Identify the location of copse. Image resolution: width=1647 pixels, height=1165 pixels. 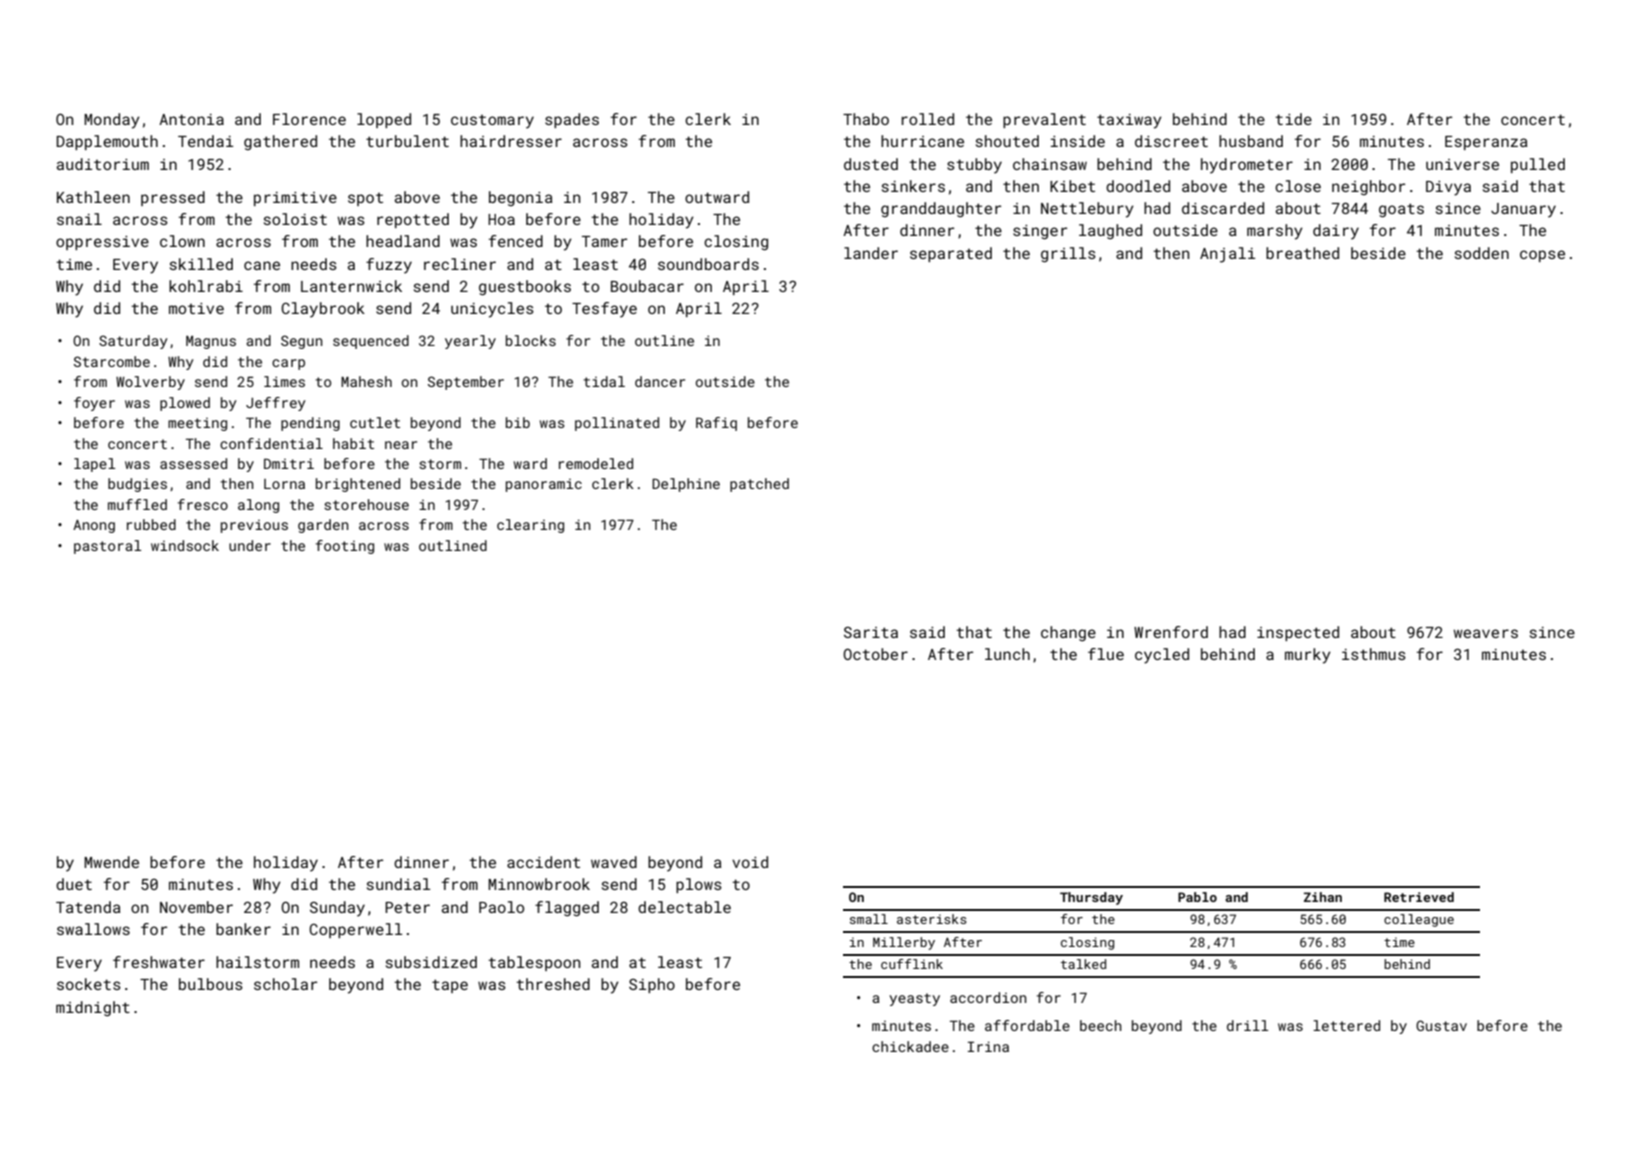
(1542, 256).
